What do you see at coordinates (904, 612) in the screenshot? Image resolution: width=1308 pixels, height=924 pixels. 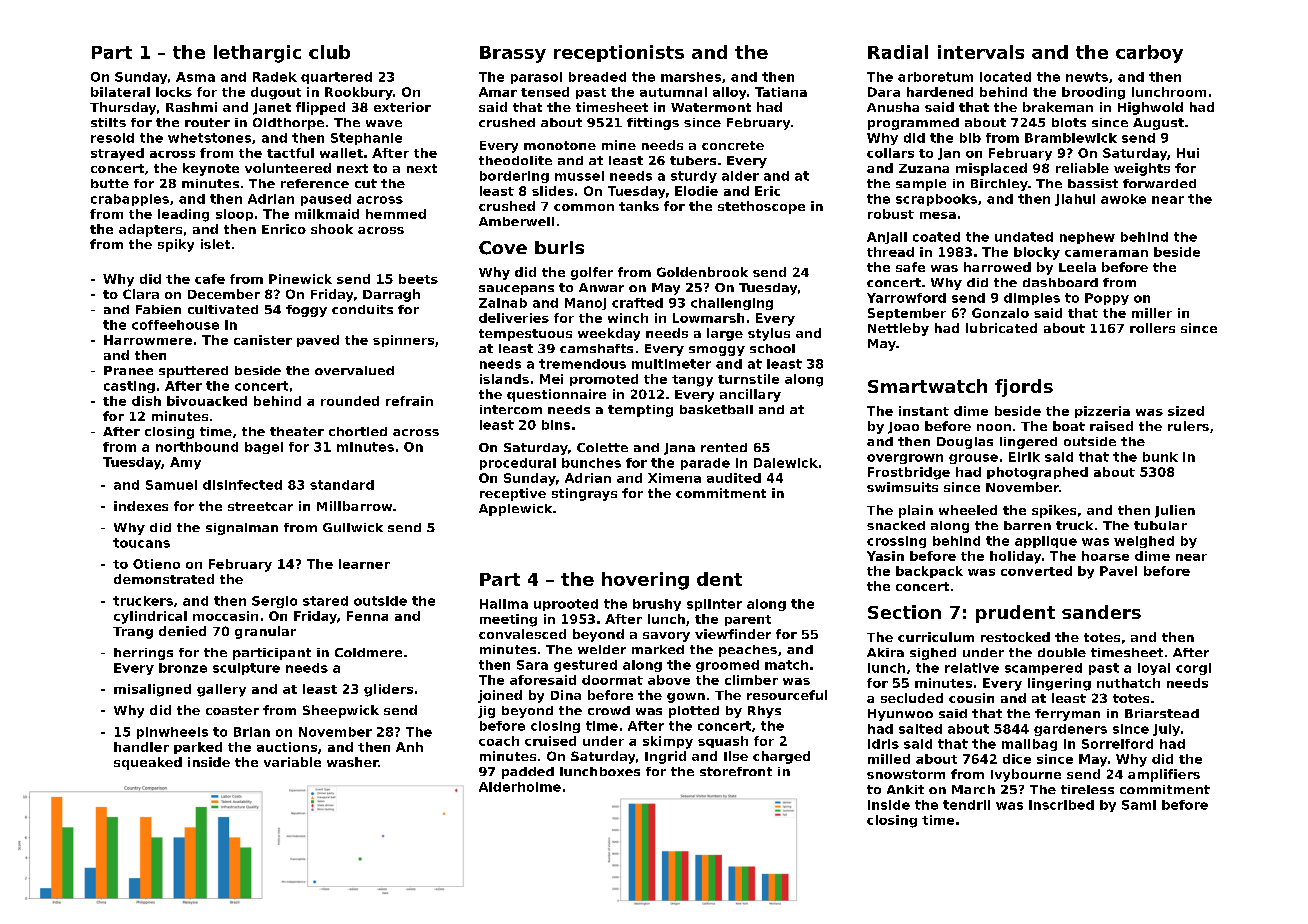 I see `Section` at bounding box center [904, 612].
